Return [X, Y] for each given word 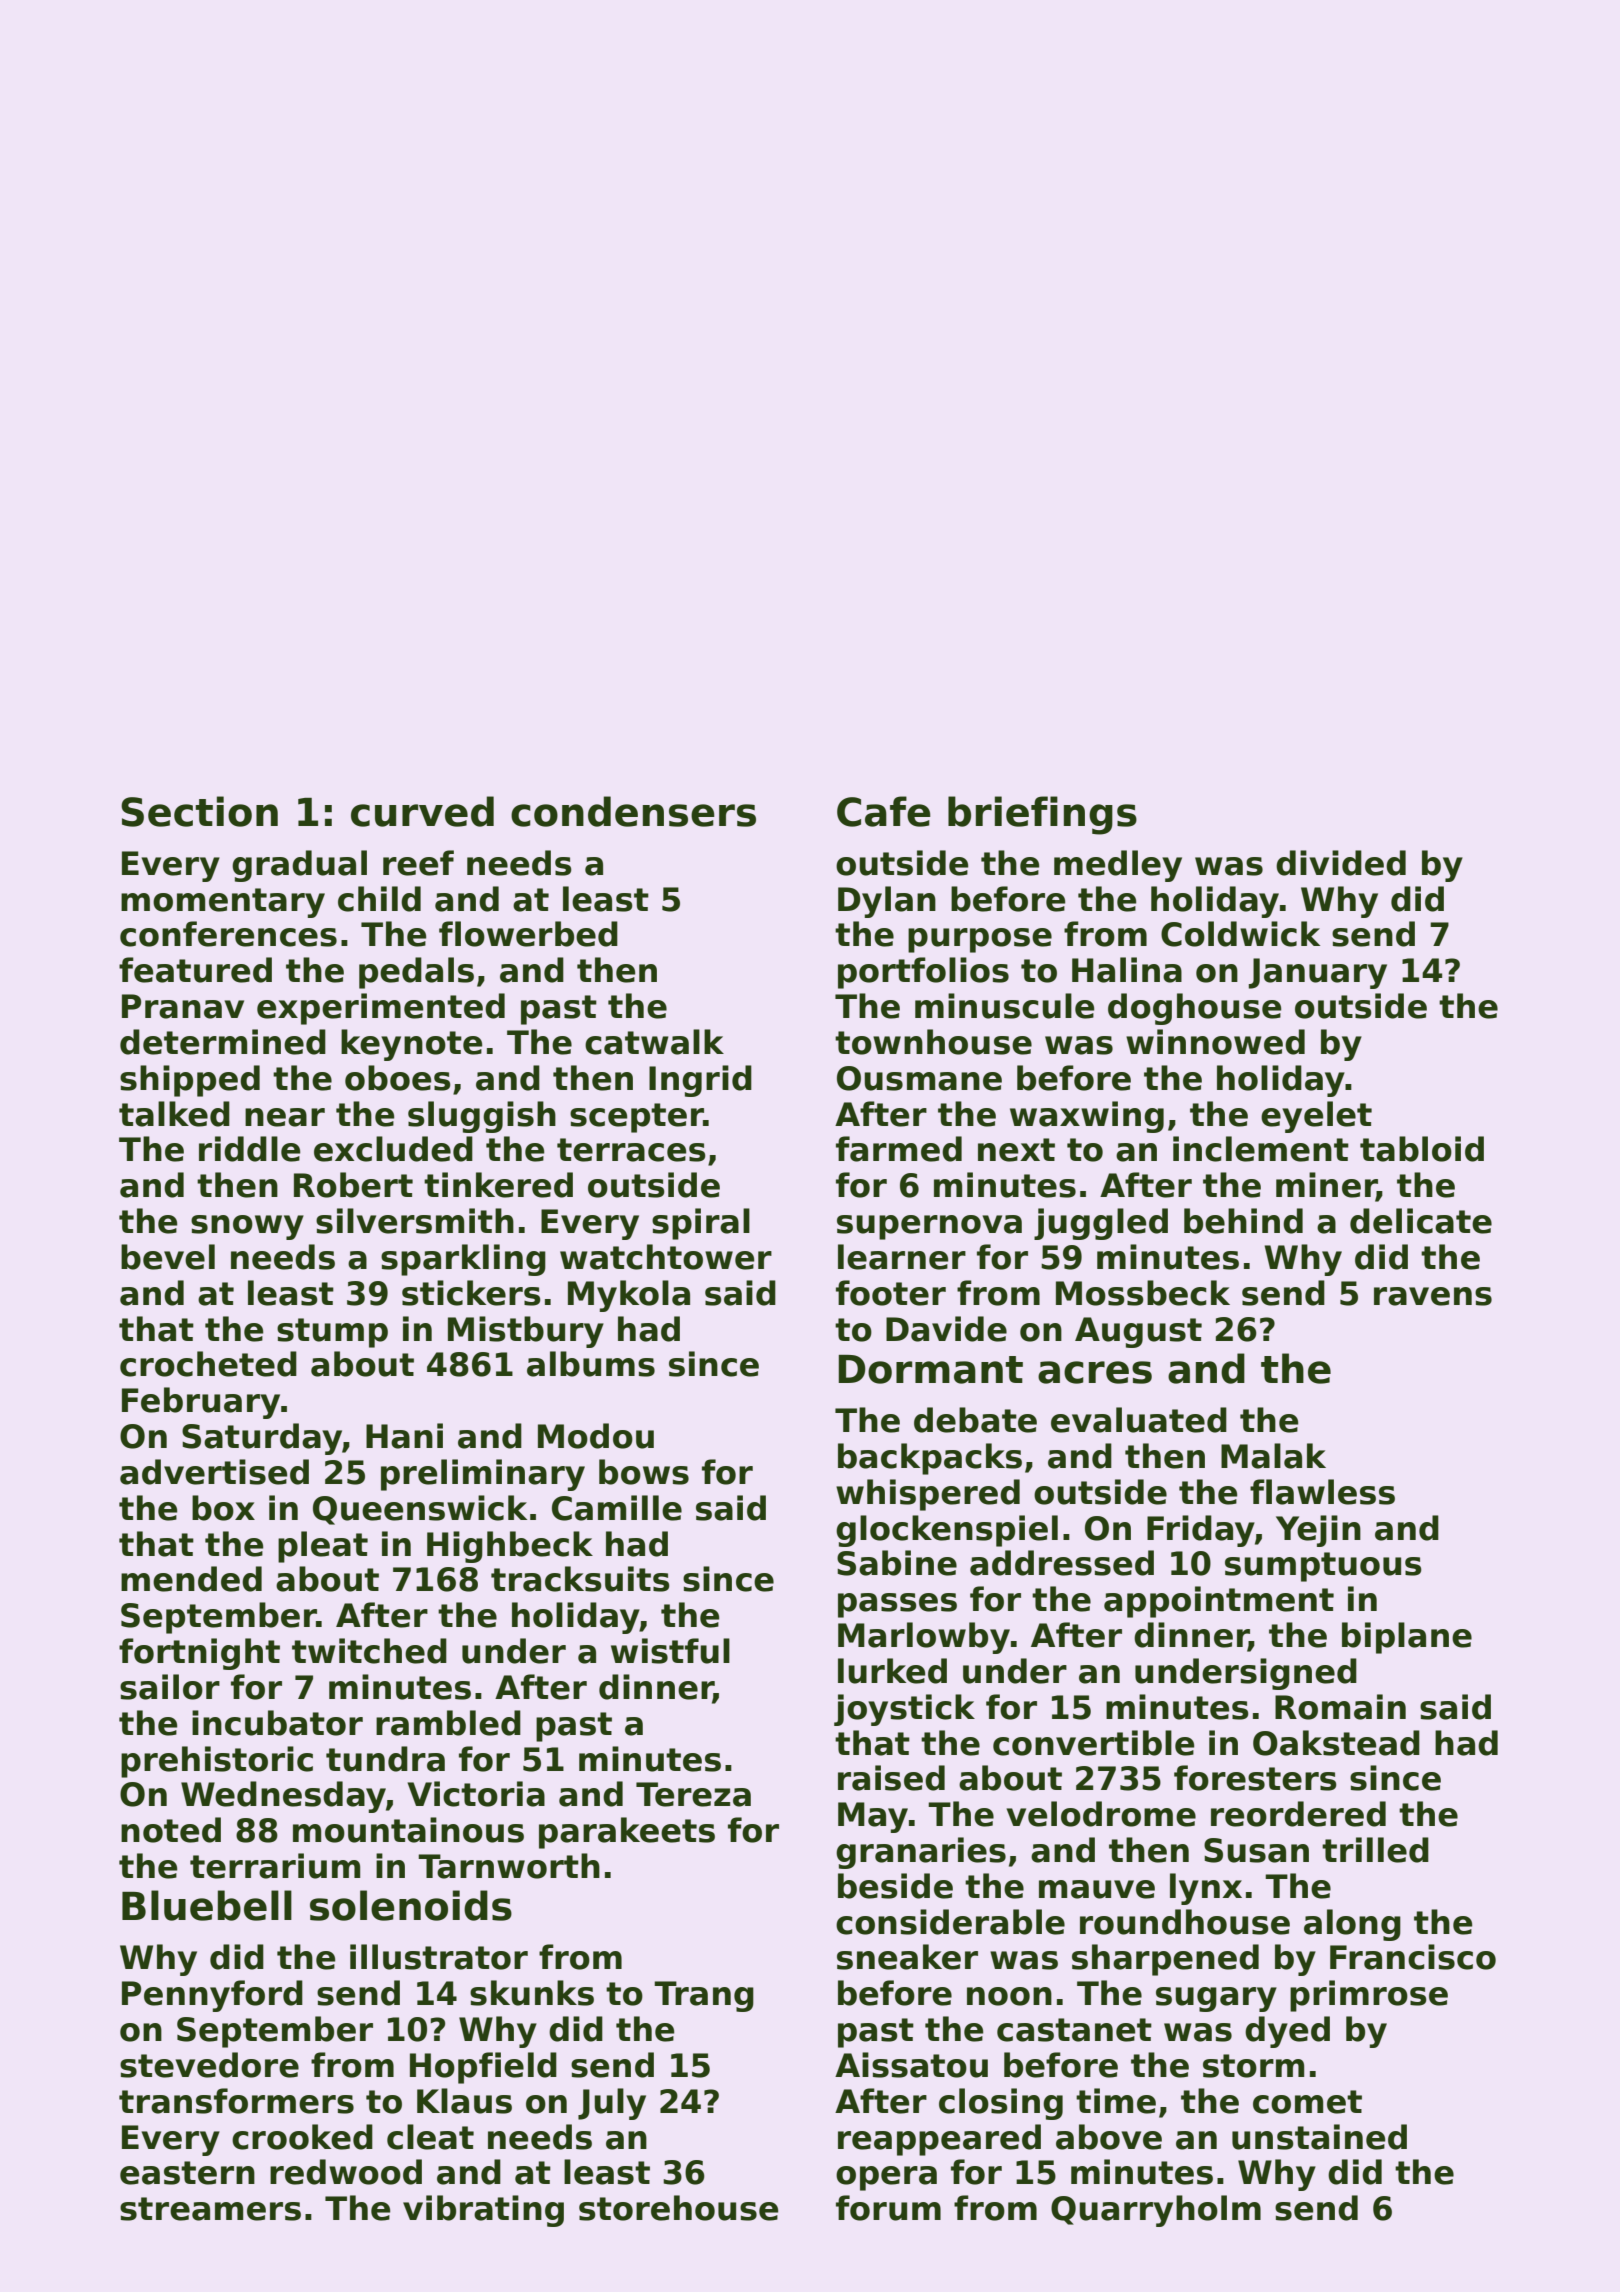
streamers [210, 2209]
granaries [921, 1853]
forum [888, 2208]
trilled [1375, 1850]
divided [1341, 863]
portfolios [923, 973]
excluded [393, 1149]
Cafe [884, 811]
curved [422, 811]
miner [1326, 1186]
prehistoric [217, 1762]
